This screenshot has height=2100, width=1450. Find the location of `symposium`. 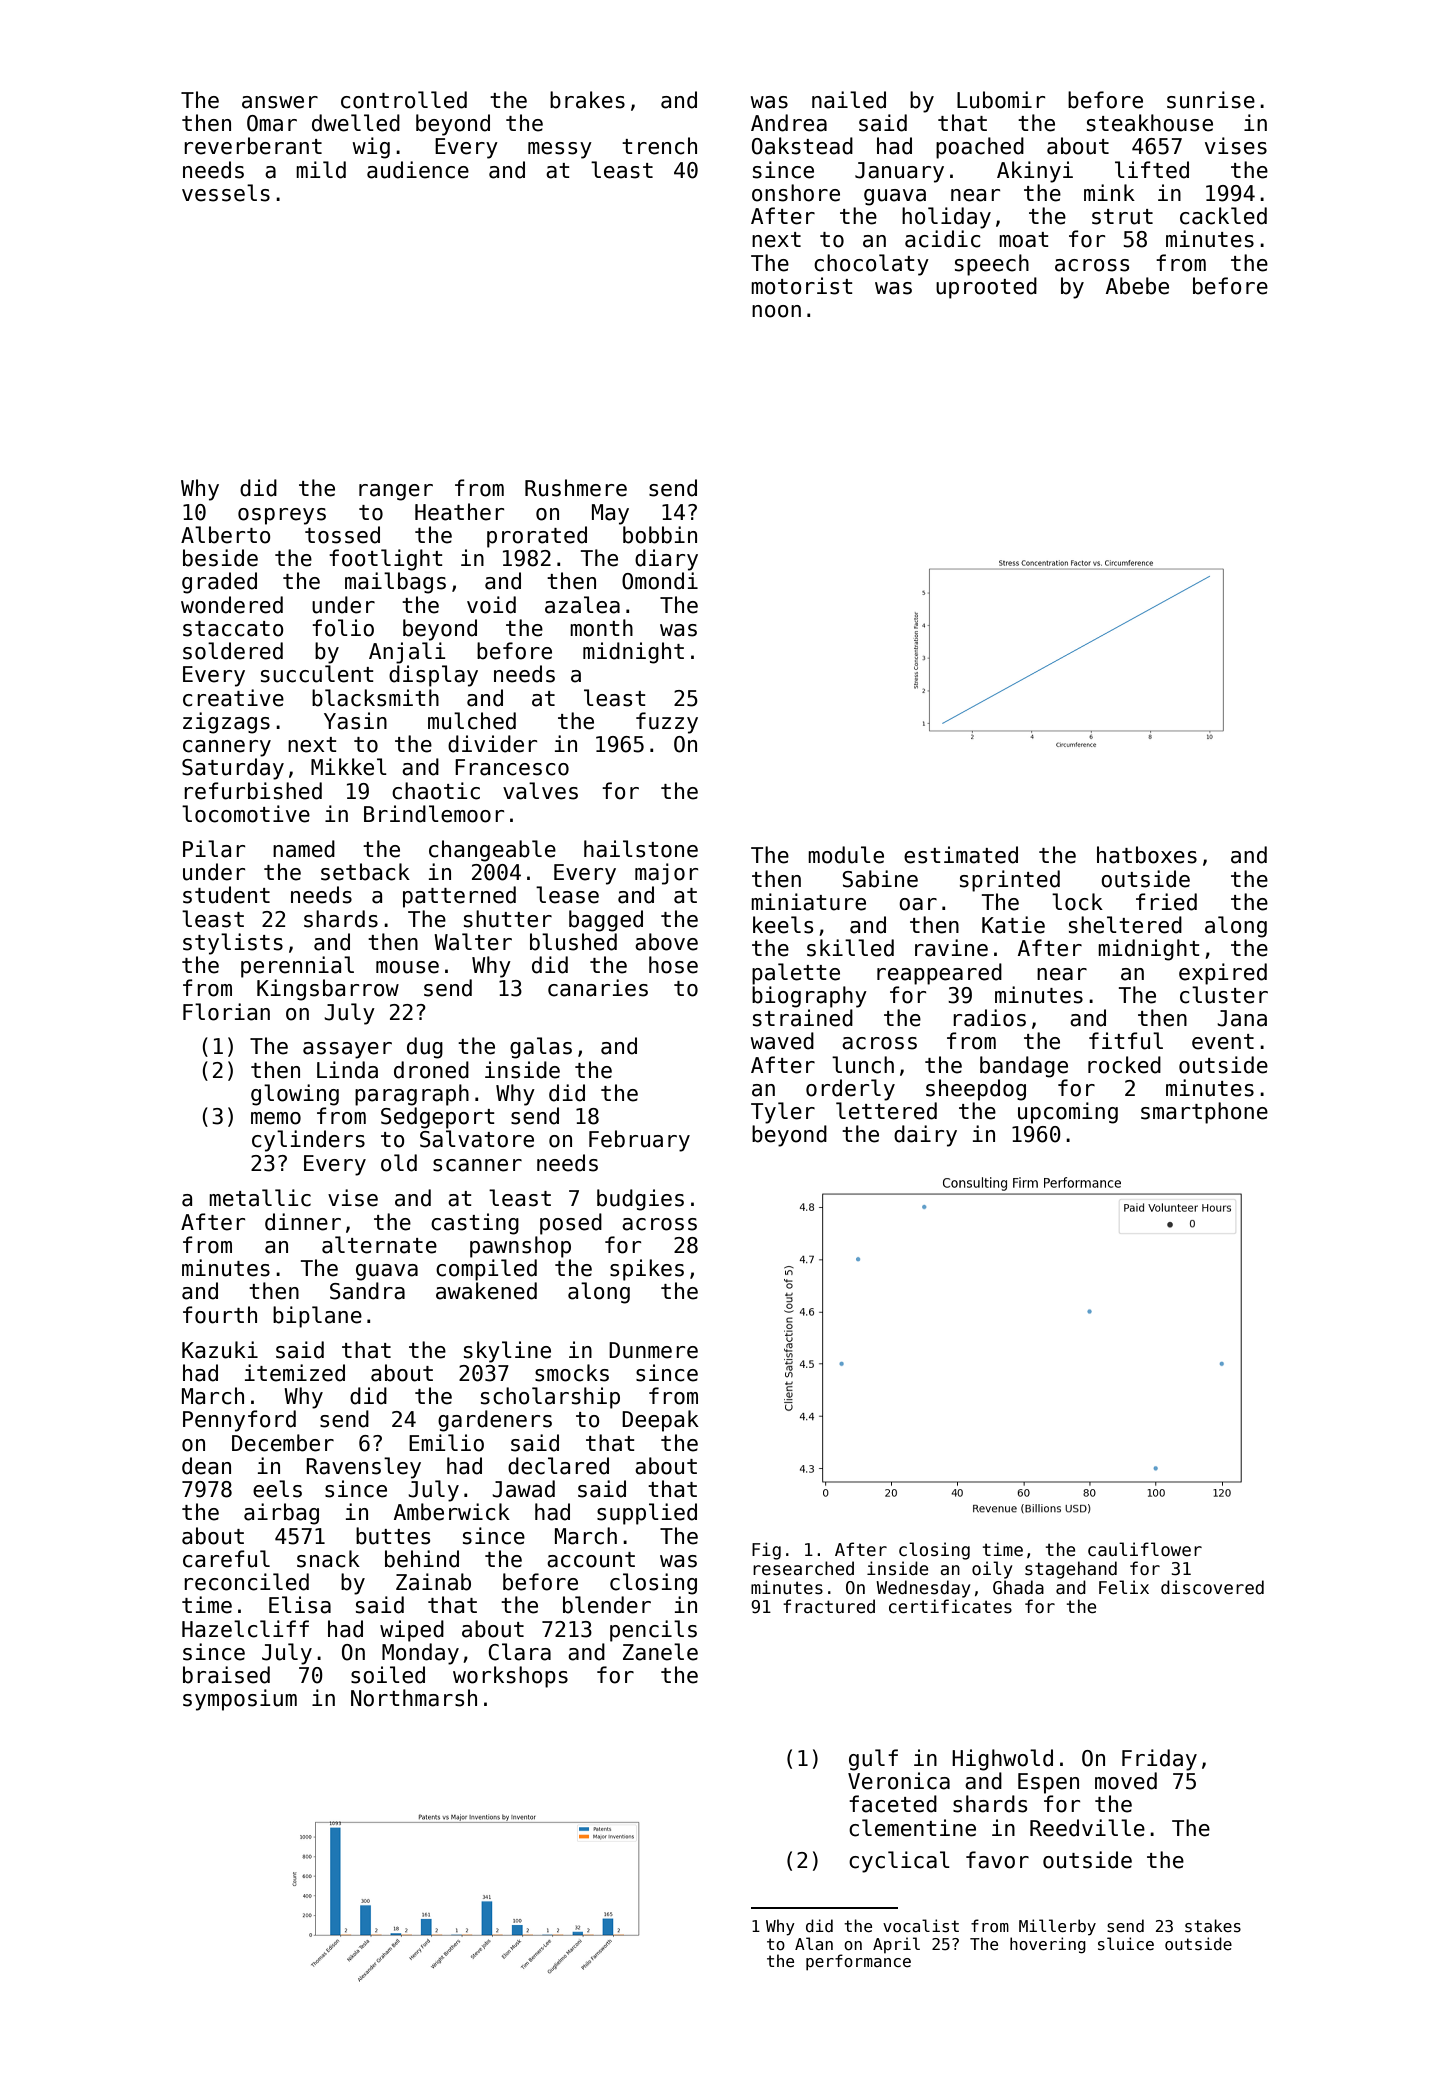

symposium is located at coordinates (240, 1700).
